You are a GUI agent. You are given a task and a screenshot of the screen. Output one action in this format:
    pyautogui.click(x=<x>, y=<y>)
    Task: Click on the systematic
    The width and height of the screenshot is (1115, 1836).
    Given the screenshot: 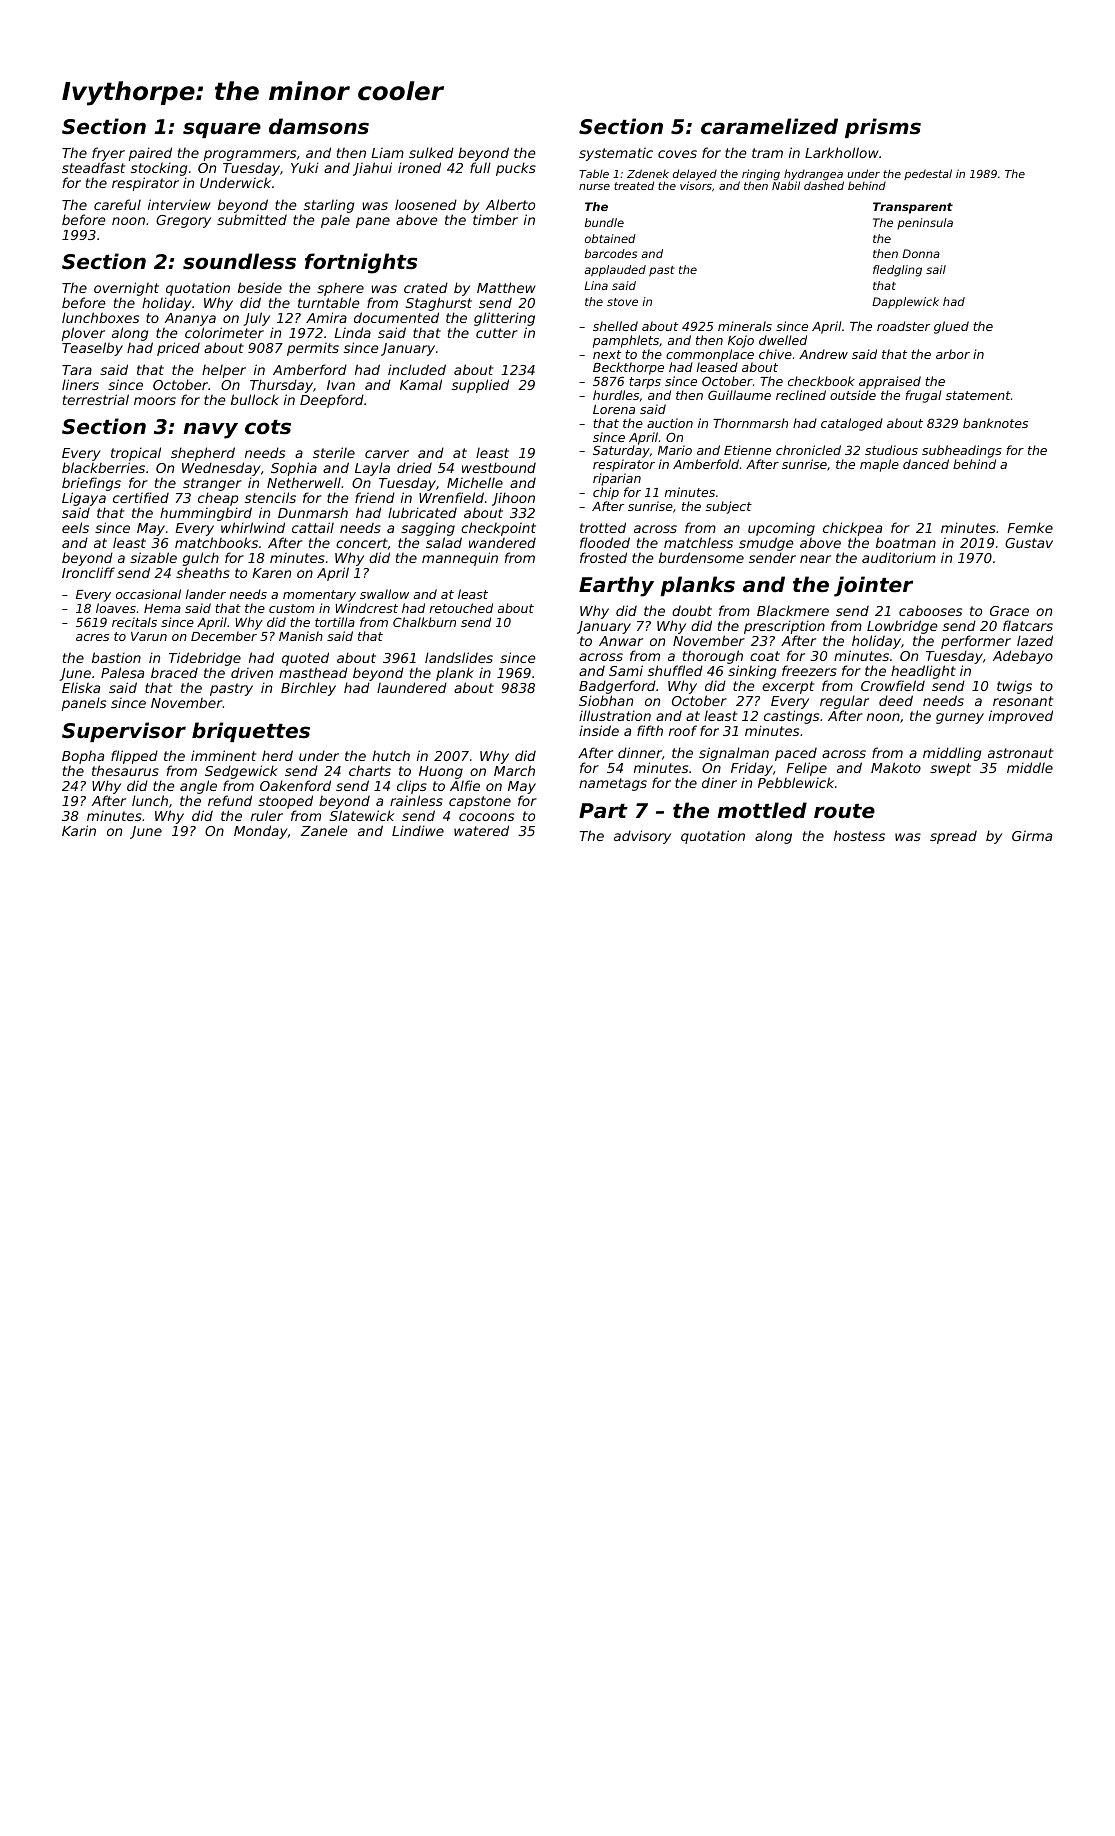 What is the action you would take?
    pyautogui.click(x=616, y=154)
